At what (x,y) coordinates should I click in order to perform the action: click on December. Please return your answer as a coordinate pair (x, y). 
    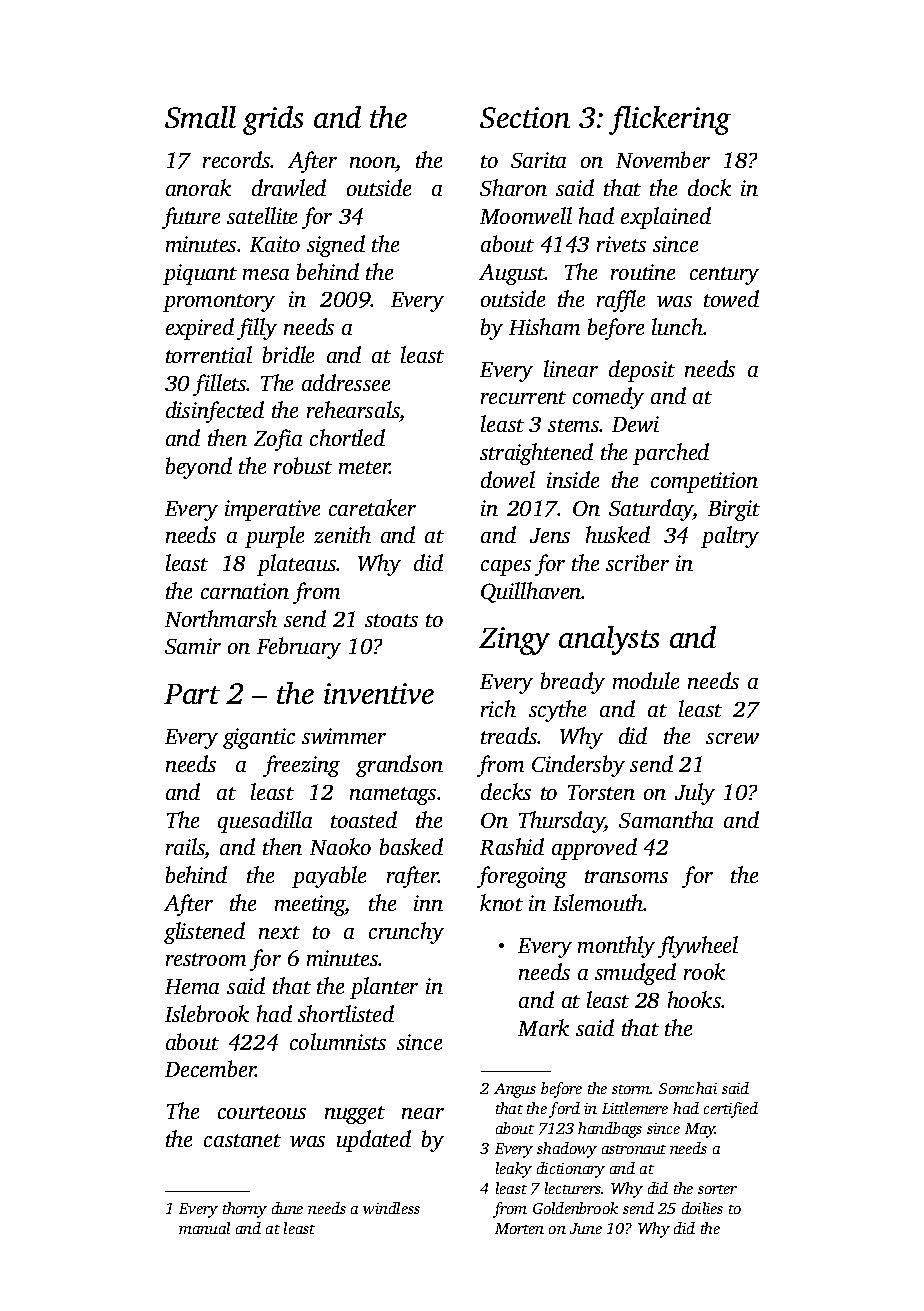
    Looking at the image, I should click on (210, 1068).
